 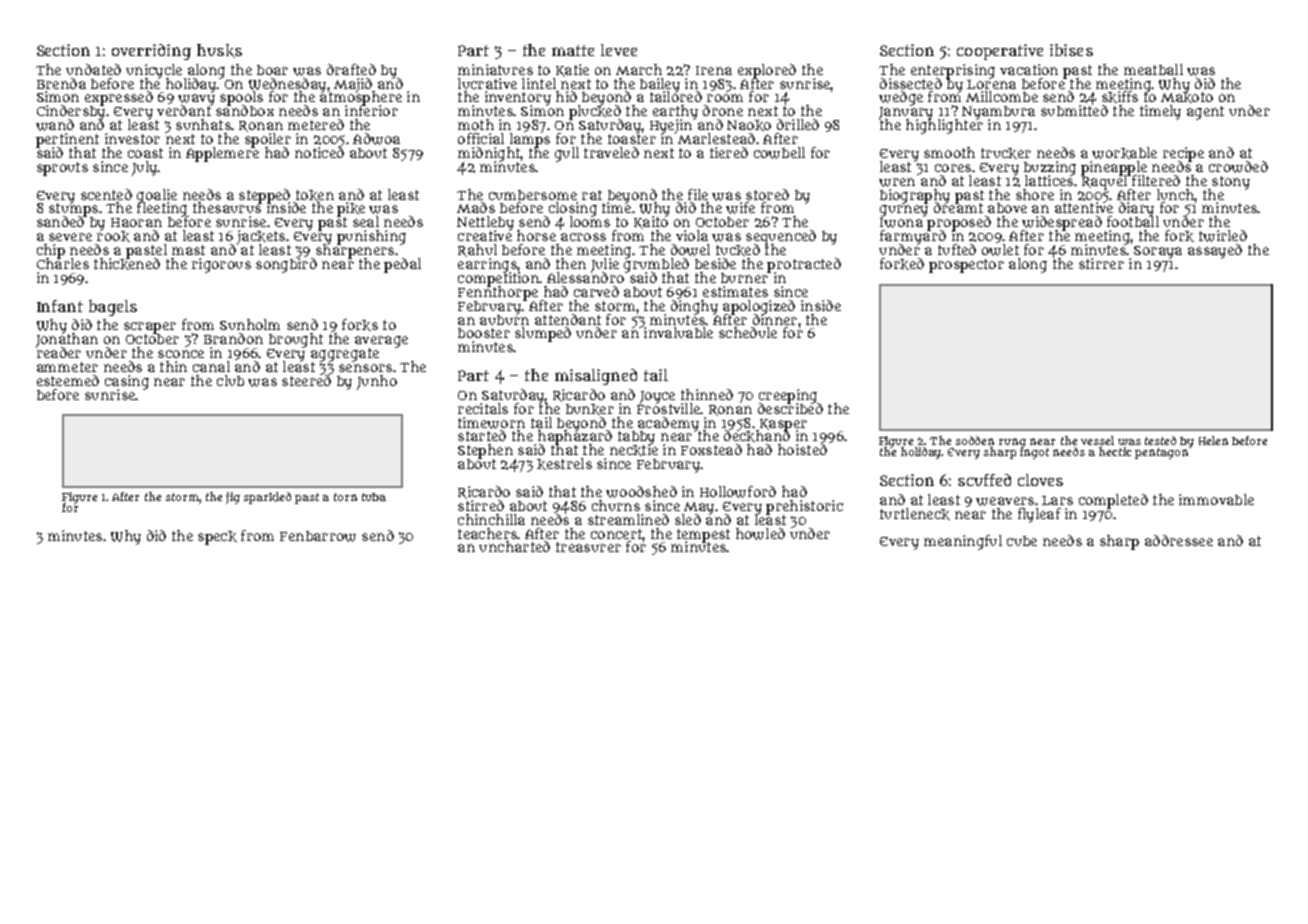 I want to click on dinner, so click(x=775, y=319).
